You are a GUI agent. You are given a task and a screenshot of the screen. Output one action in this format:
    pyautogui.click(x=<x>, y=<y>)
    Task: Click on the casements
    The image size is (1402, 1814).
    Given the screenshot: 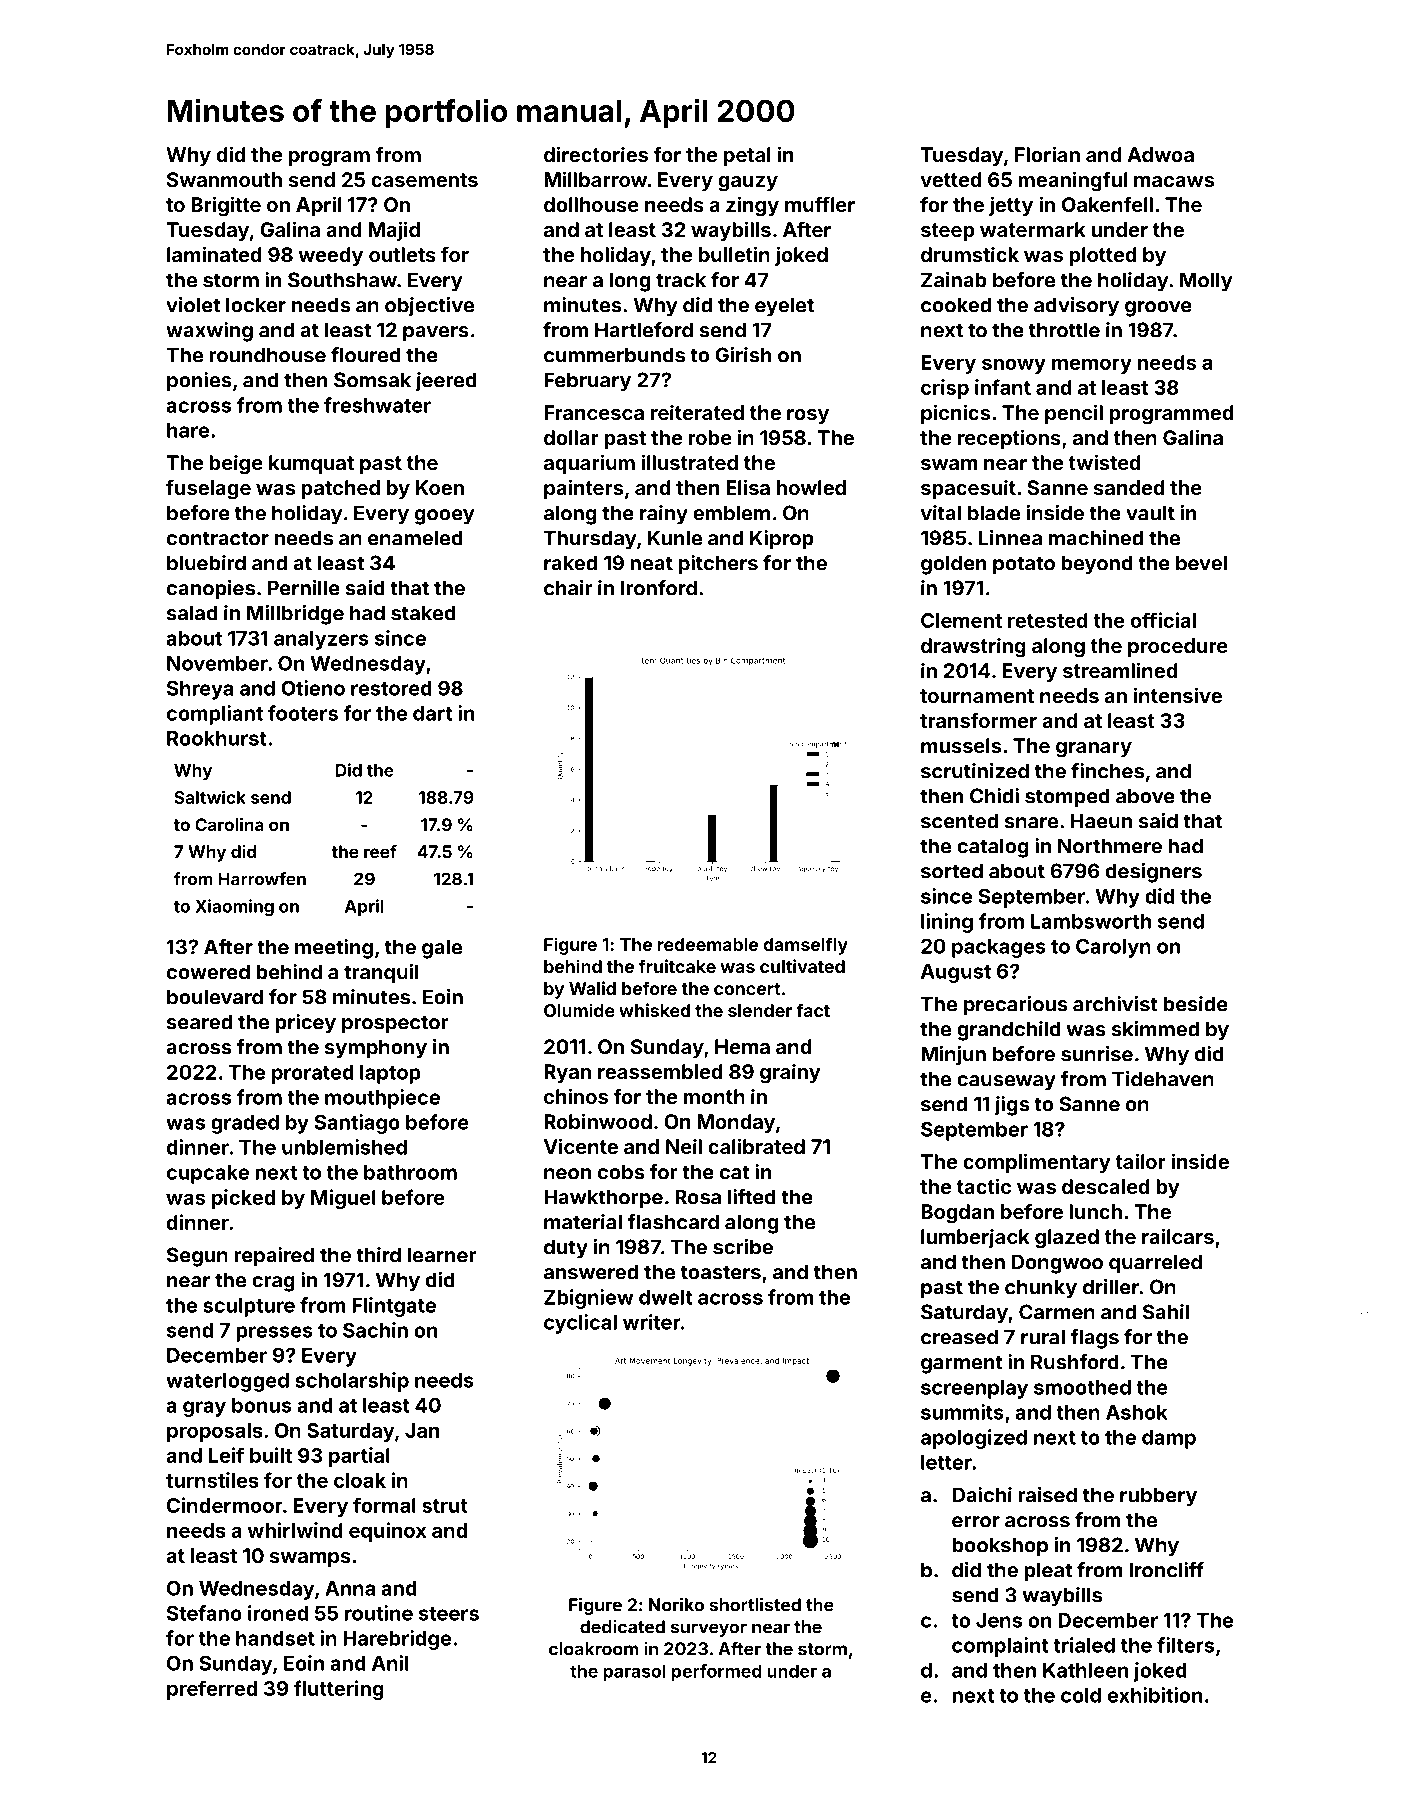 What is the action you would take?
    pyautogui.click(x=424, y=180)
